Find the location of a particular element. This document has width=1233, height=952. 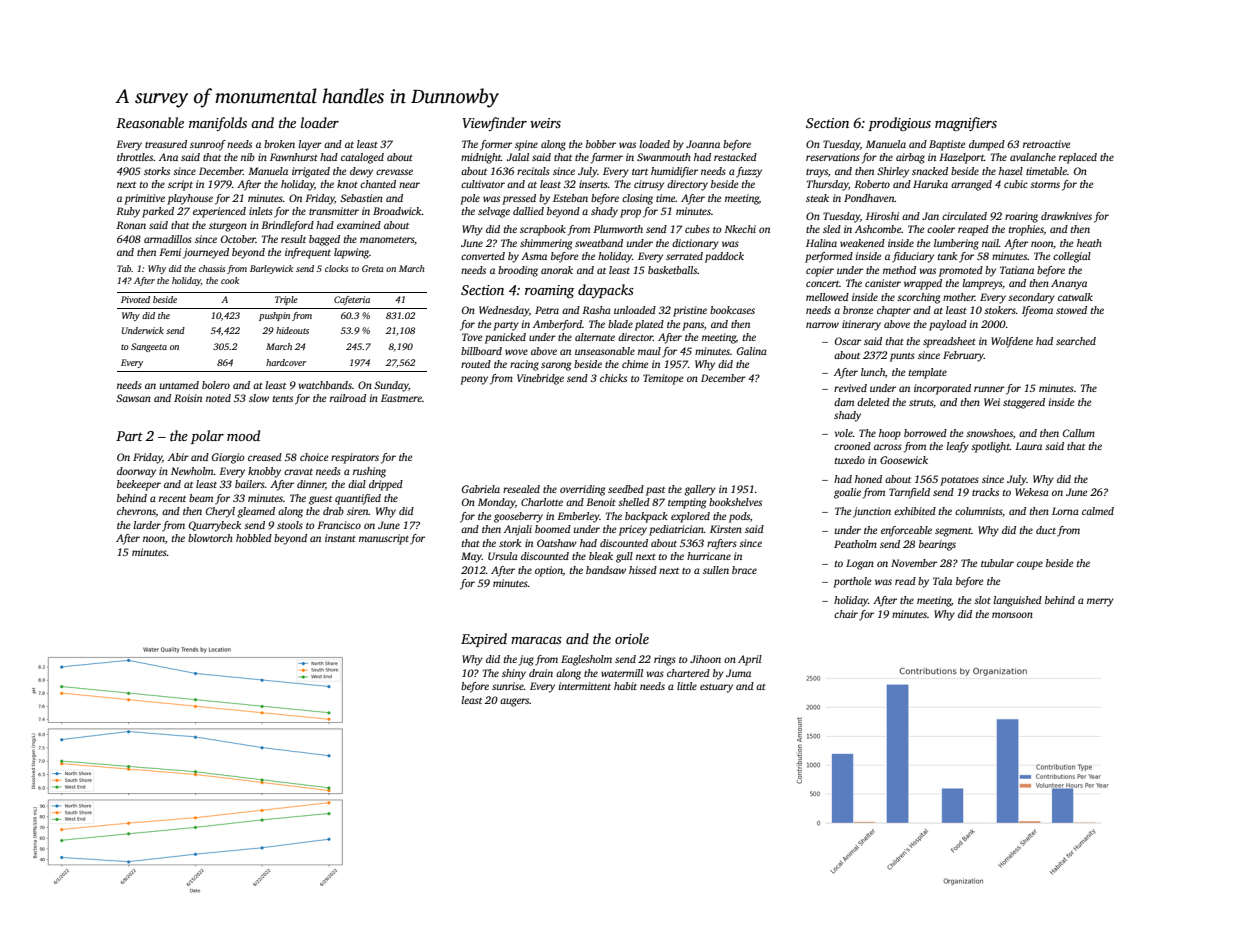

bobber is located at coordinates (601, 144).
